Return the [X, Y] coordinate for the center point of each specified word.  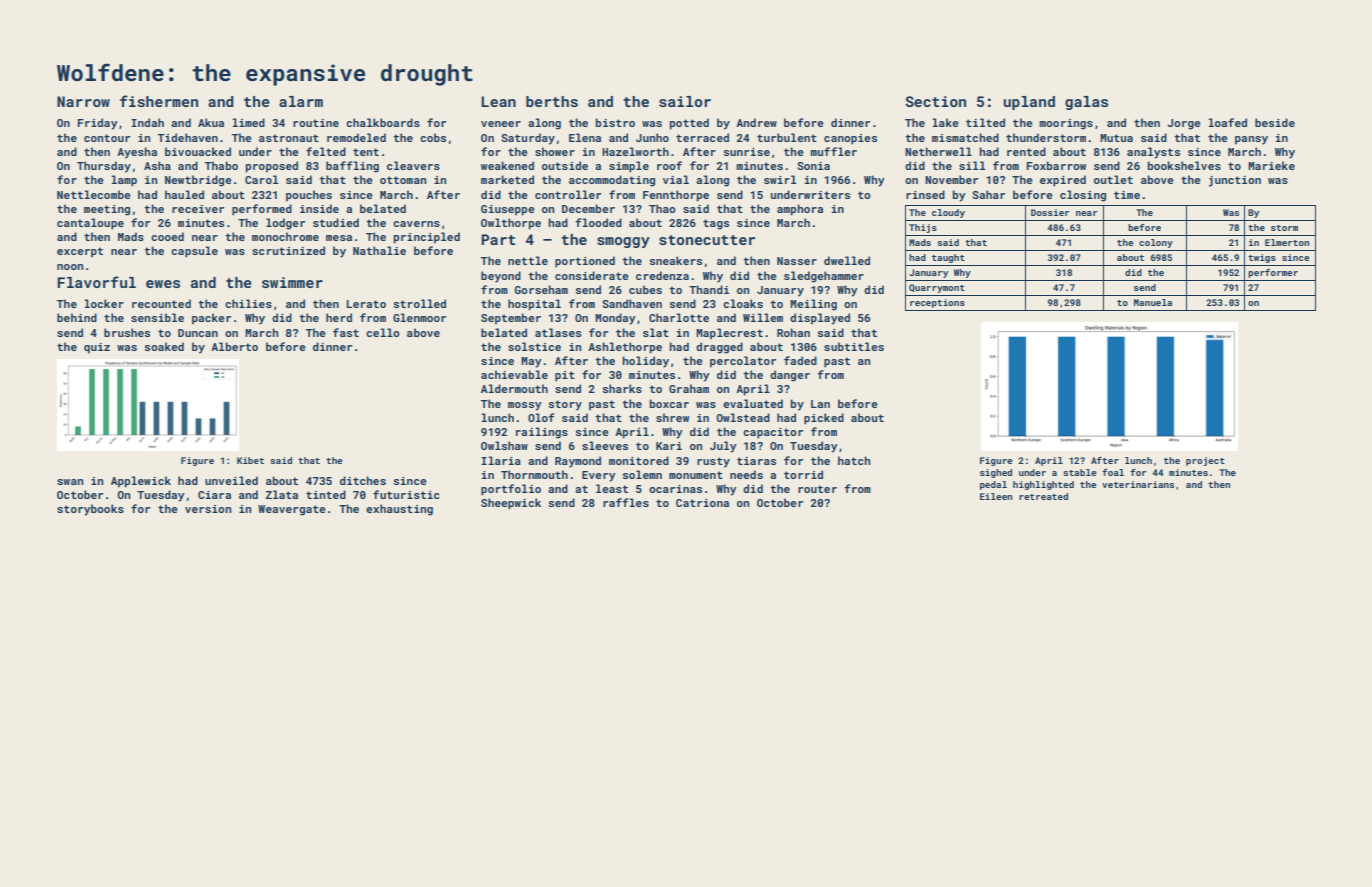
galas [1086, 103]
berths [552, 101]
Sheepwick [511, 504]
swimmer [292, 282]
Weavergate [292, 510]
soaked [164, 346]
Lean [499, 101]
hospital [534, 305]
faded [800, 360]
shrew [672, 417]
